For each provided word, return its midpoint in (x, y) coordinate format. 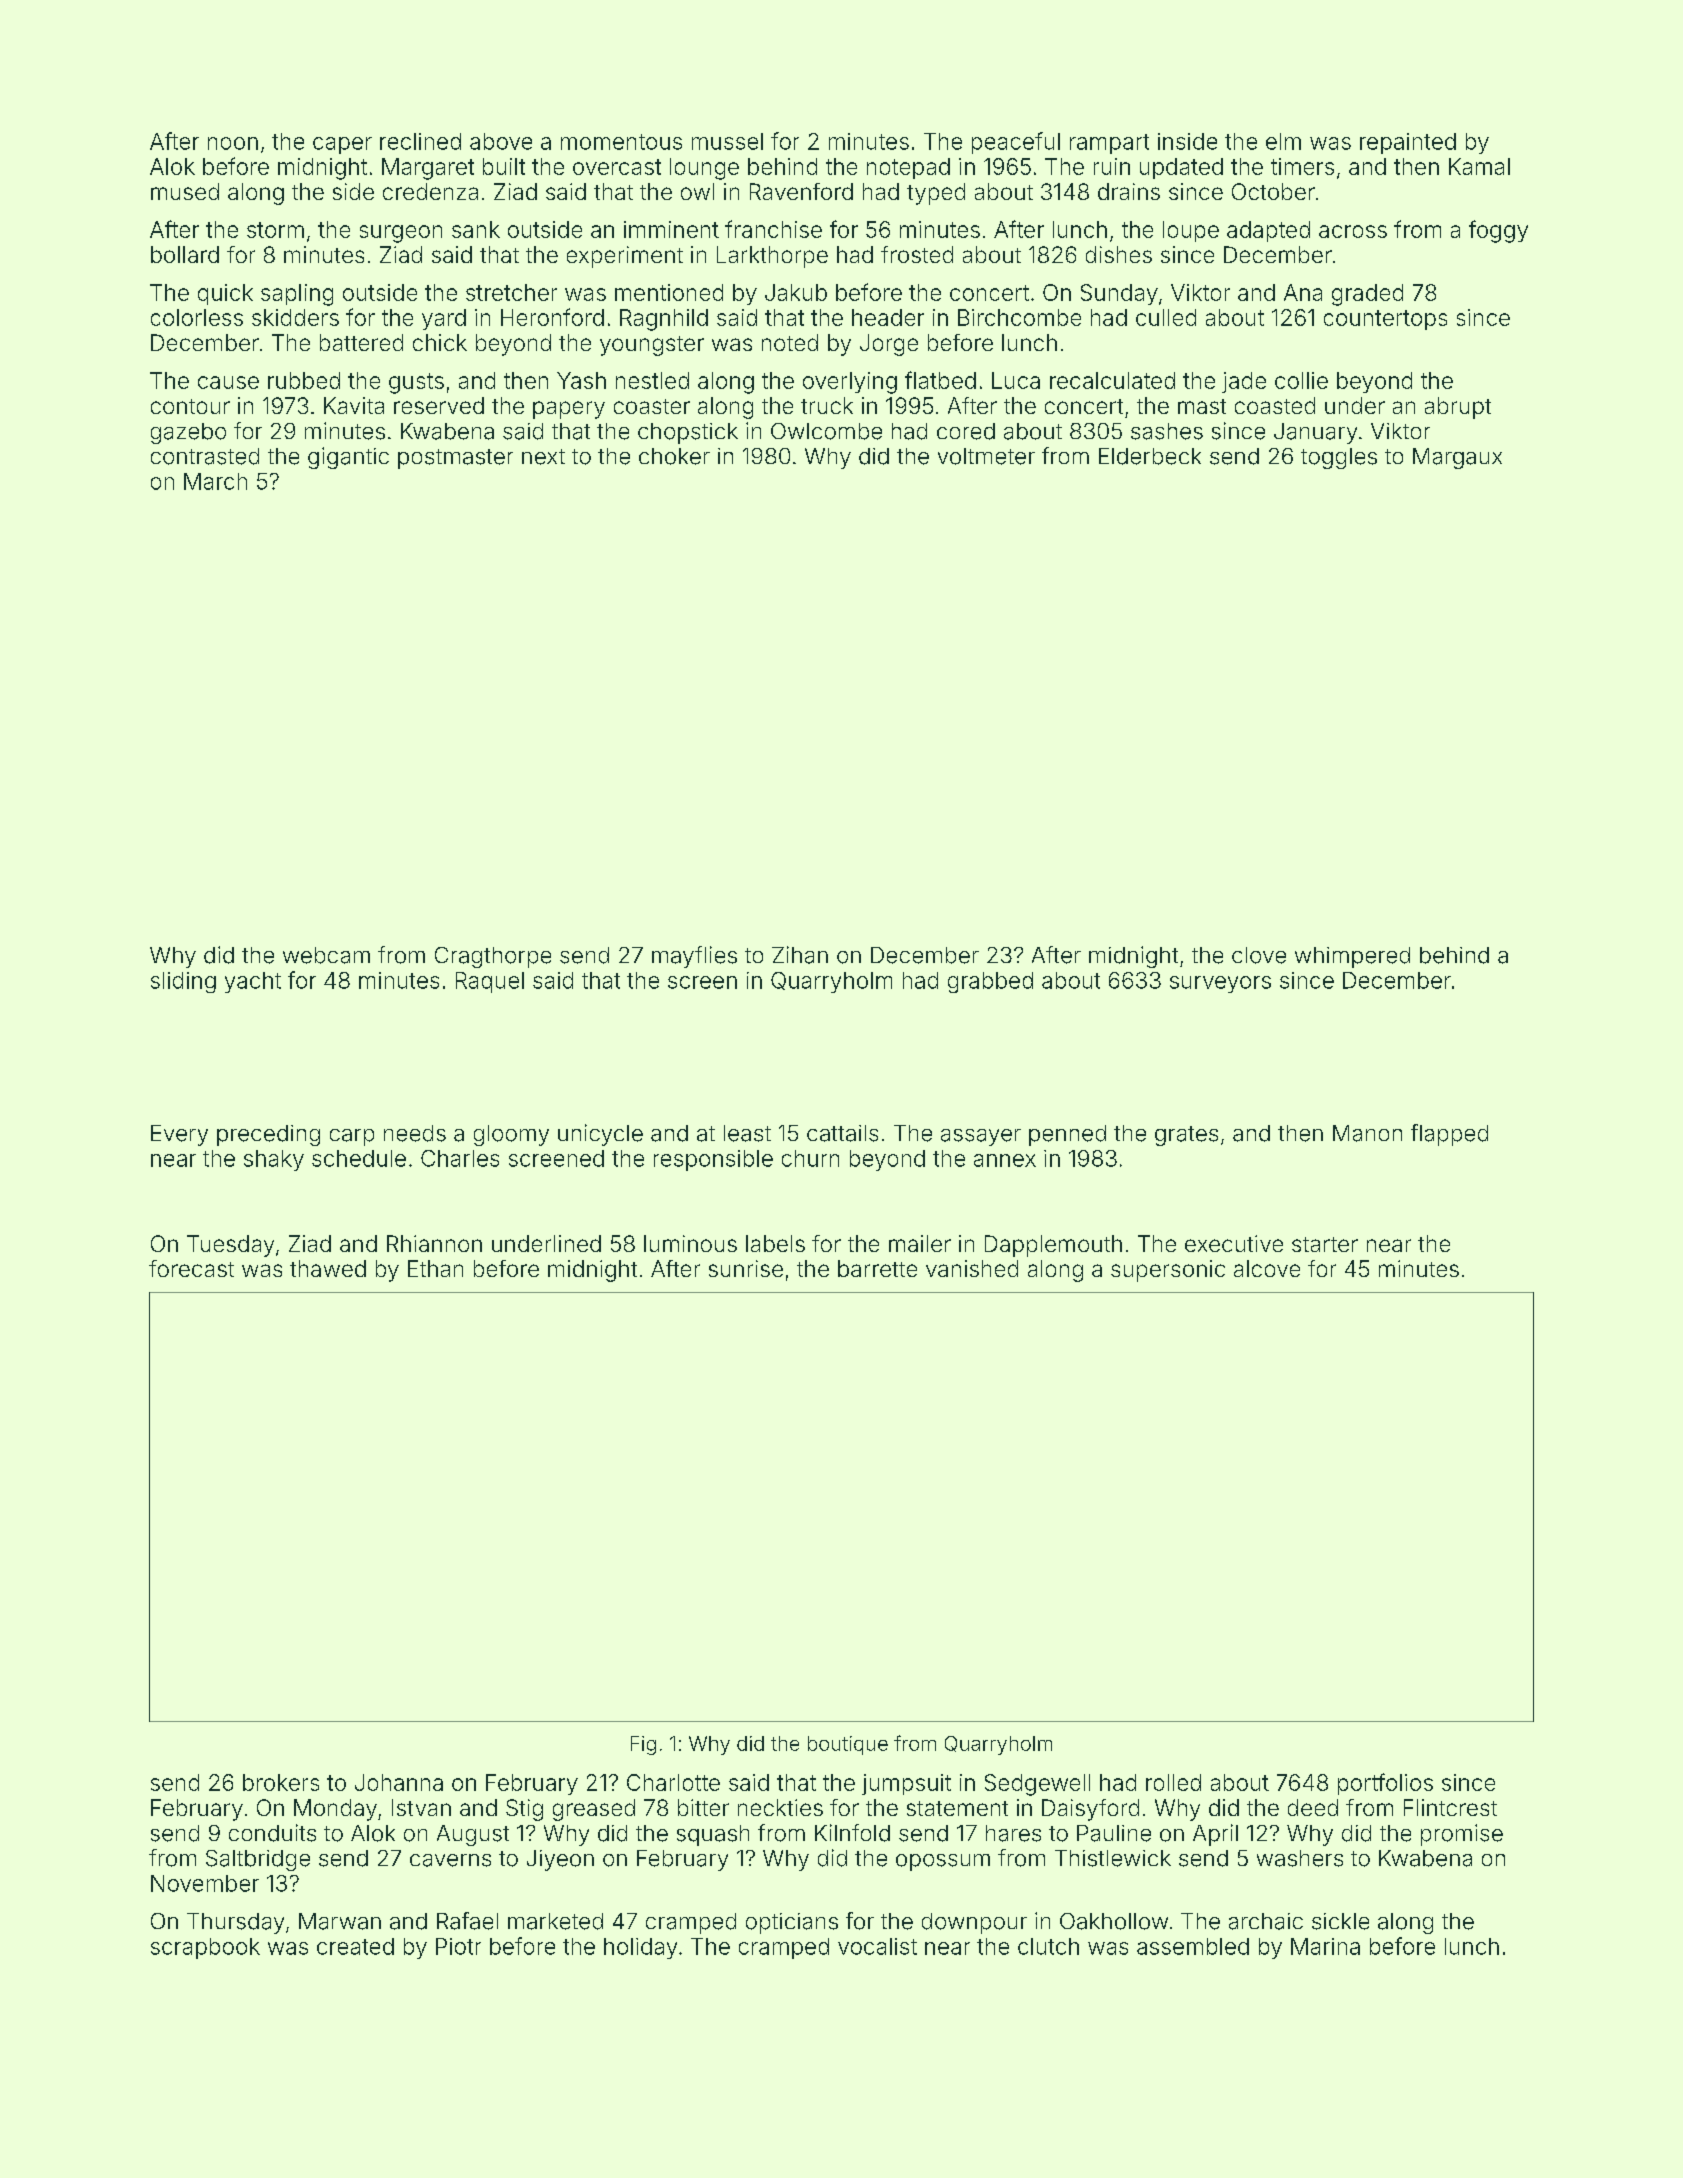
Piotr (458, 1946)
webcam (326, 955)
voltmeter (986, 456)
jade (1244, 382)
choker (674, 456)
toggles (1339, 458)
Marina (1325, 1946)
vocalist (877, 1946)
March (215, 481)
